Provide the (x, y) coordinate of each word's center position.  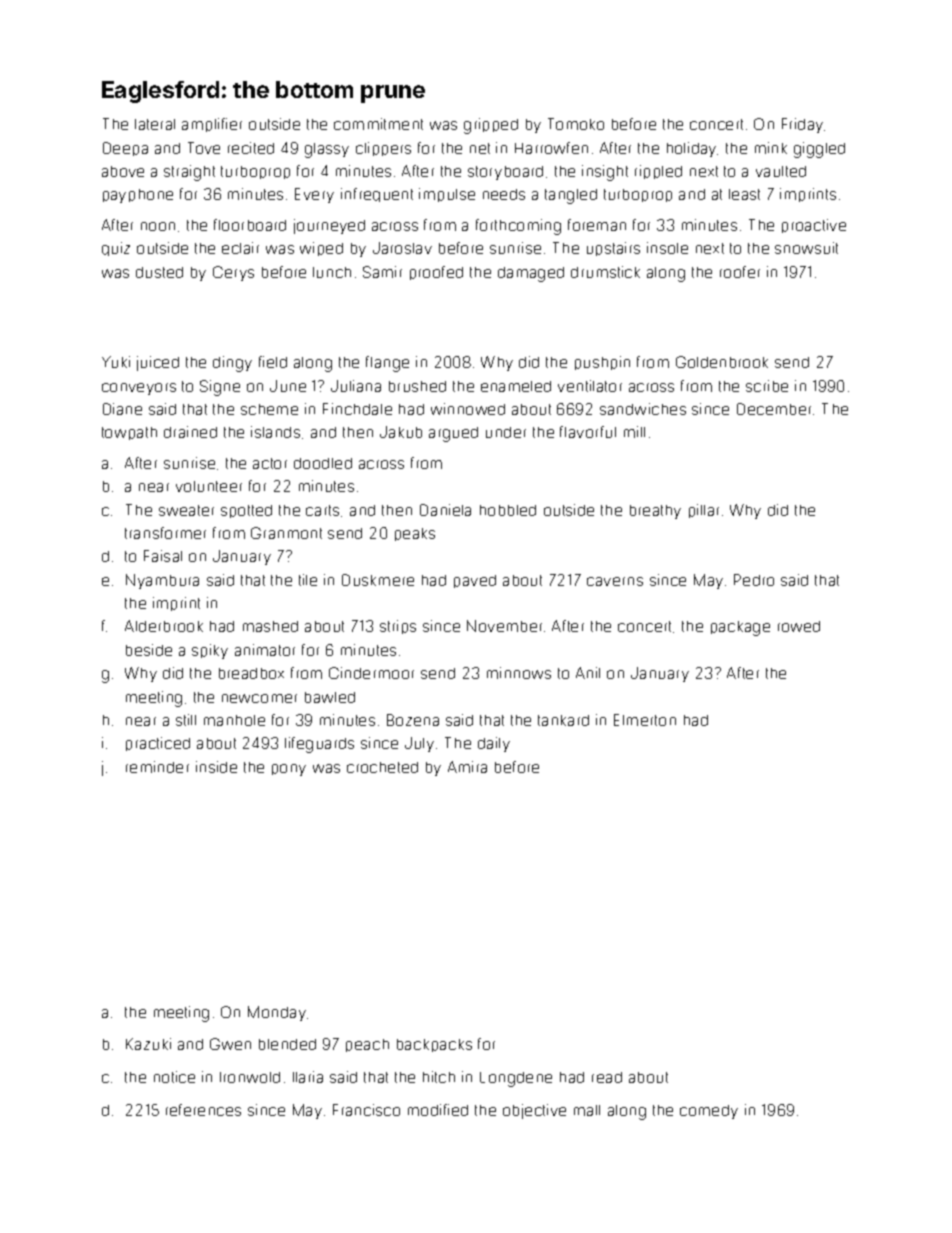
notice (174, 1077)
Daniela (445, 510)
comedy (709, 1112)
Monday (277, 1013)
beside (149, 650)
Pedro (754, 580)
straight (189, 173)
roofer (740, 272)
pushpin (602, 363)
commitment (378, 124)
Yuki (116, 362)
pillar (704, 511)
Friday (802, 125)
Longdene (516, 1079)
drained (190, 432)
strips (398, 627)
